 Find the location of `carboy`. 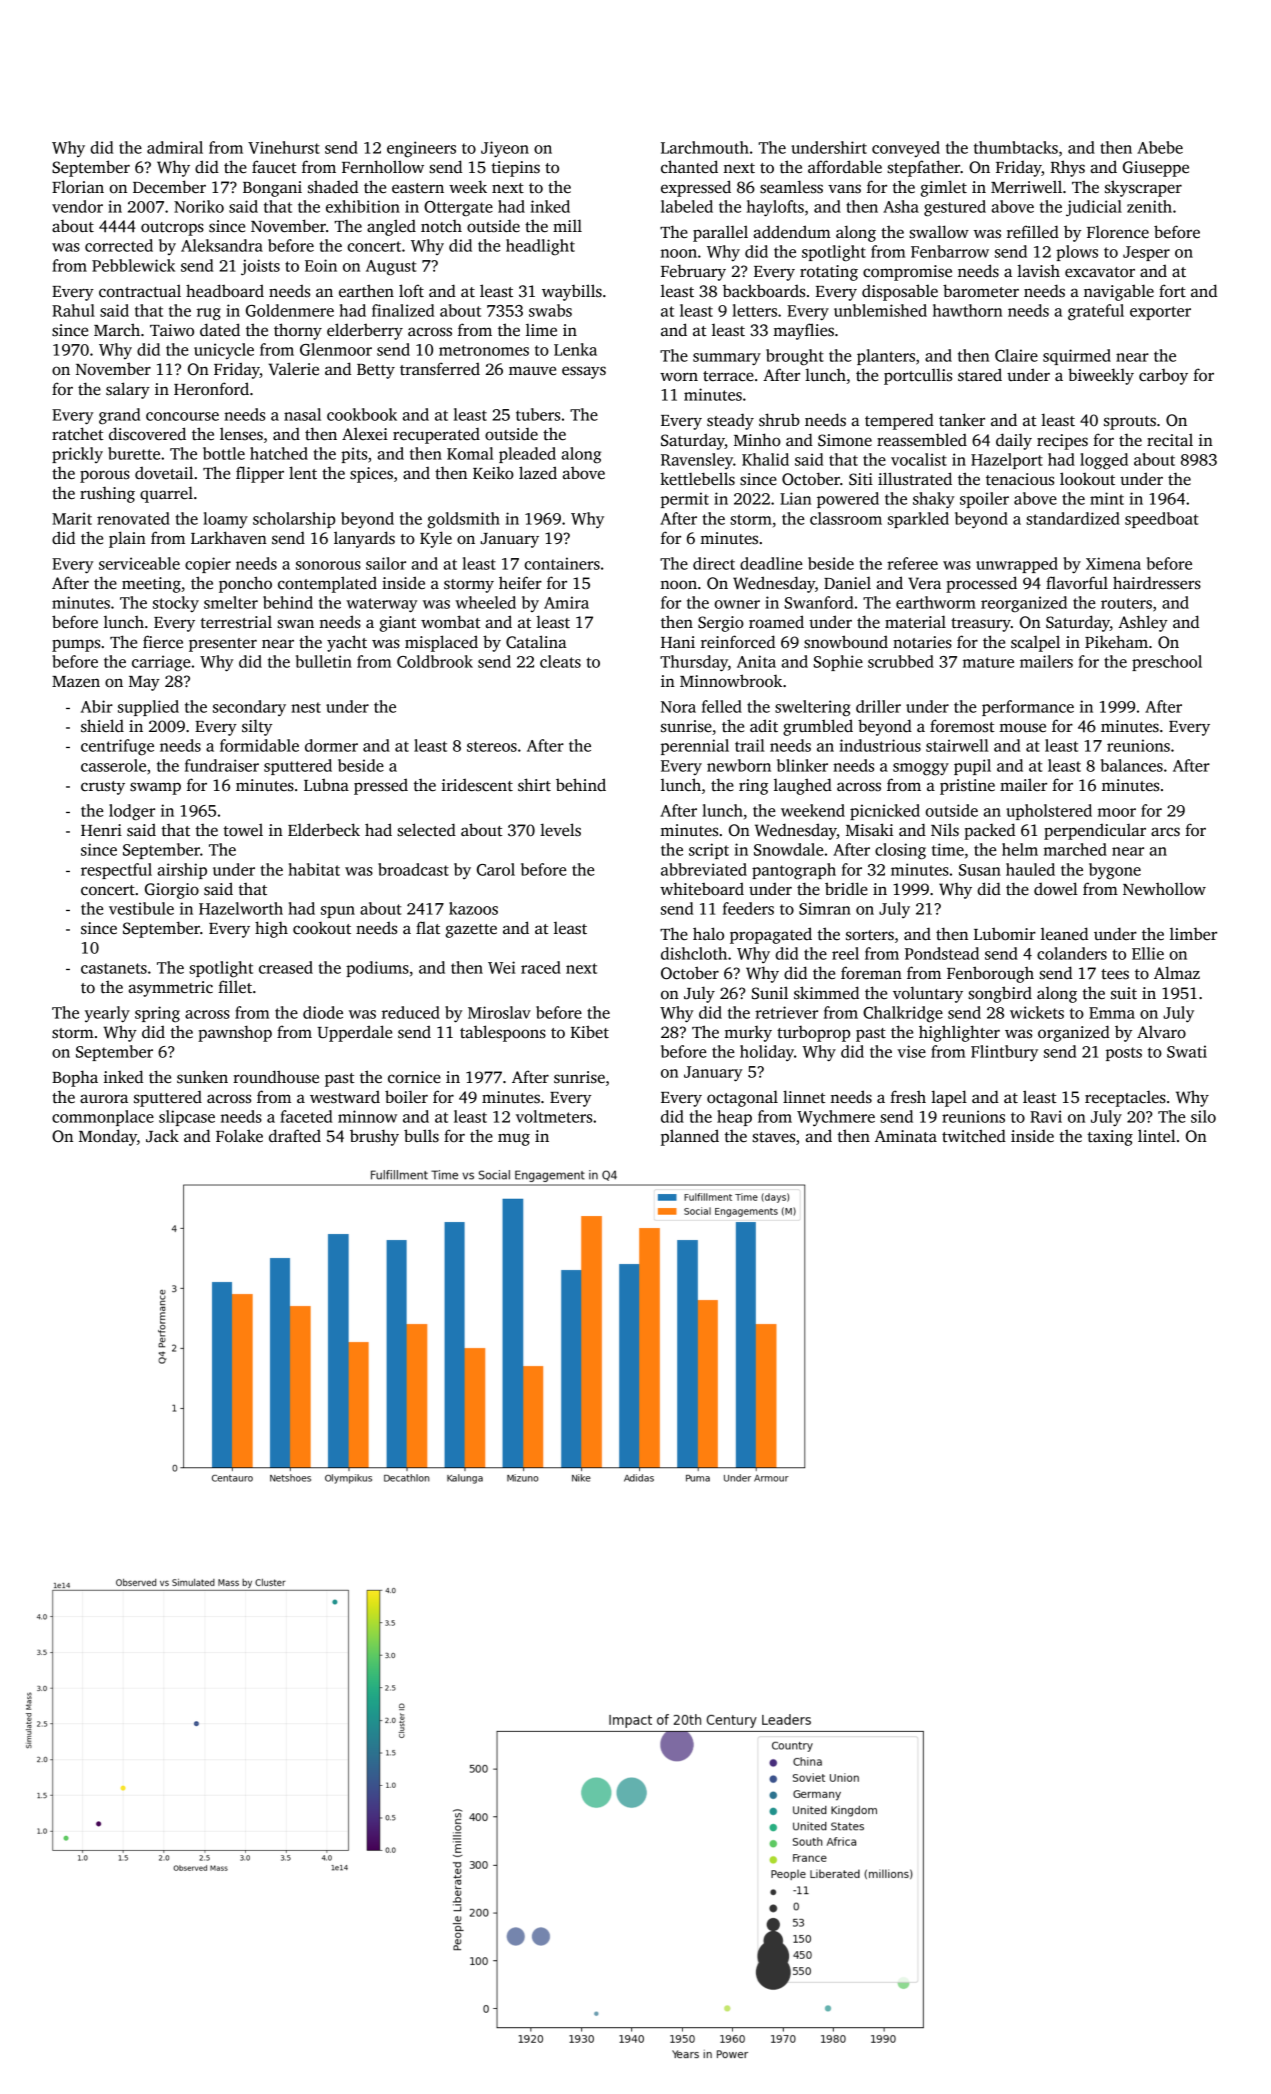

carboy is located at coordinates (1163, 377).
